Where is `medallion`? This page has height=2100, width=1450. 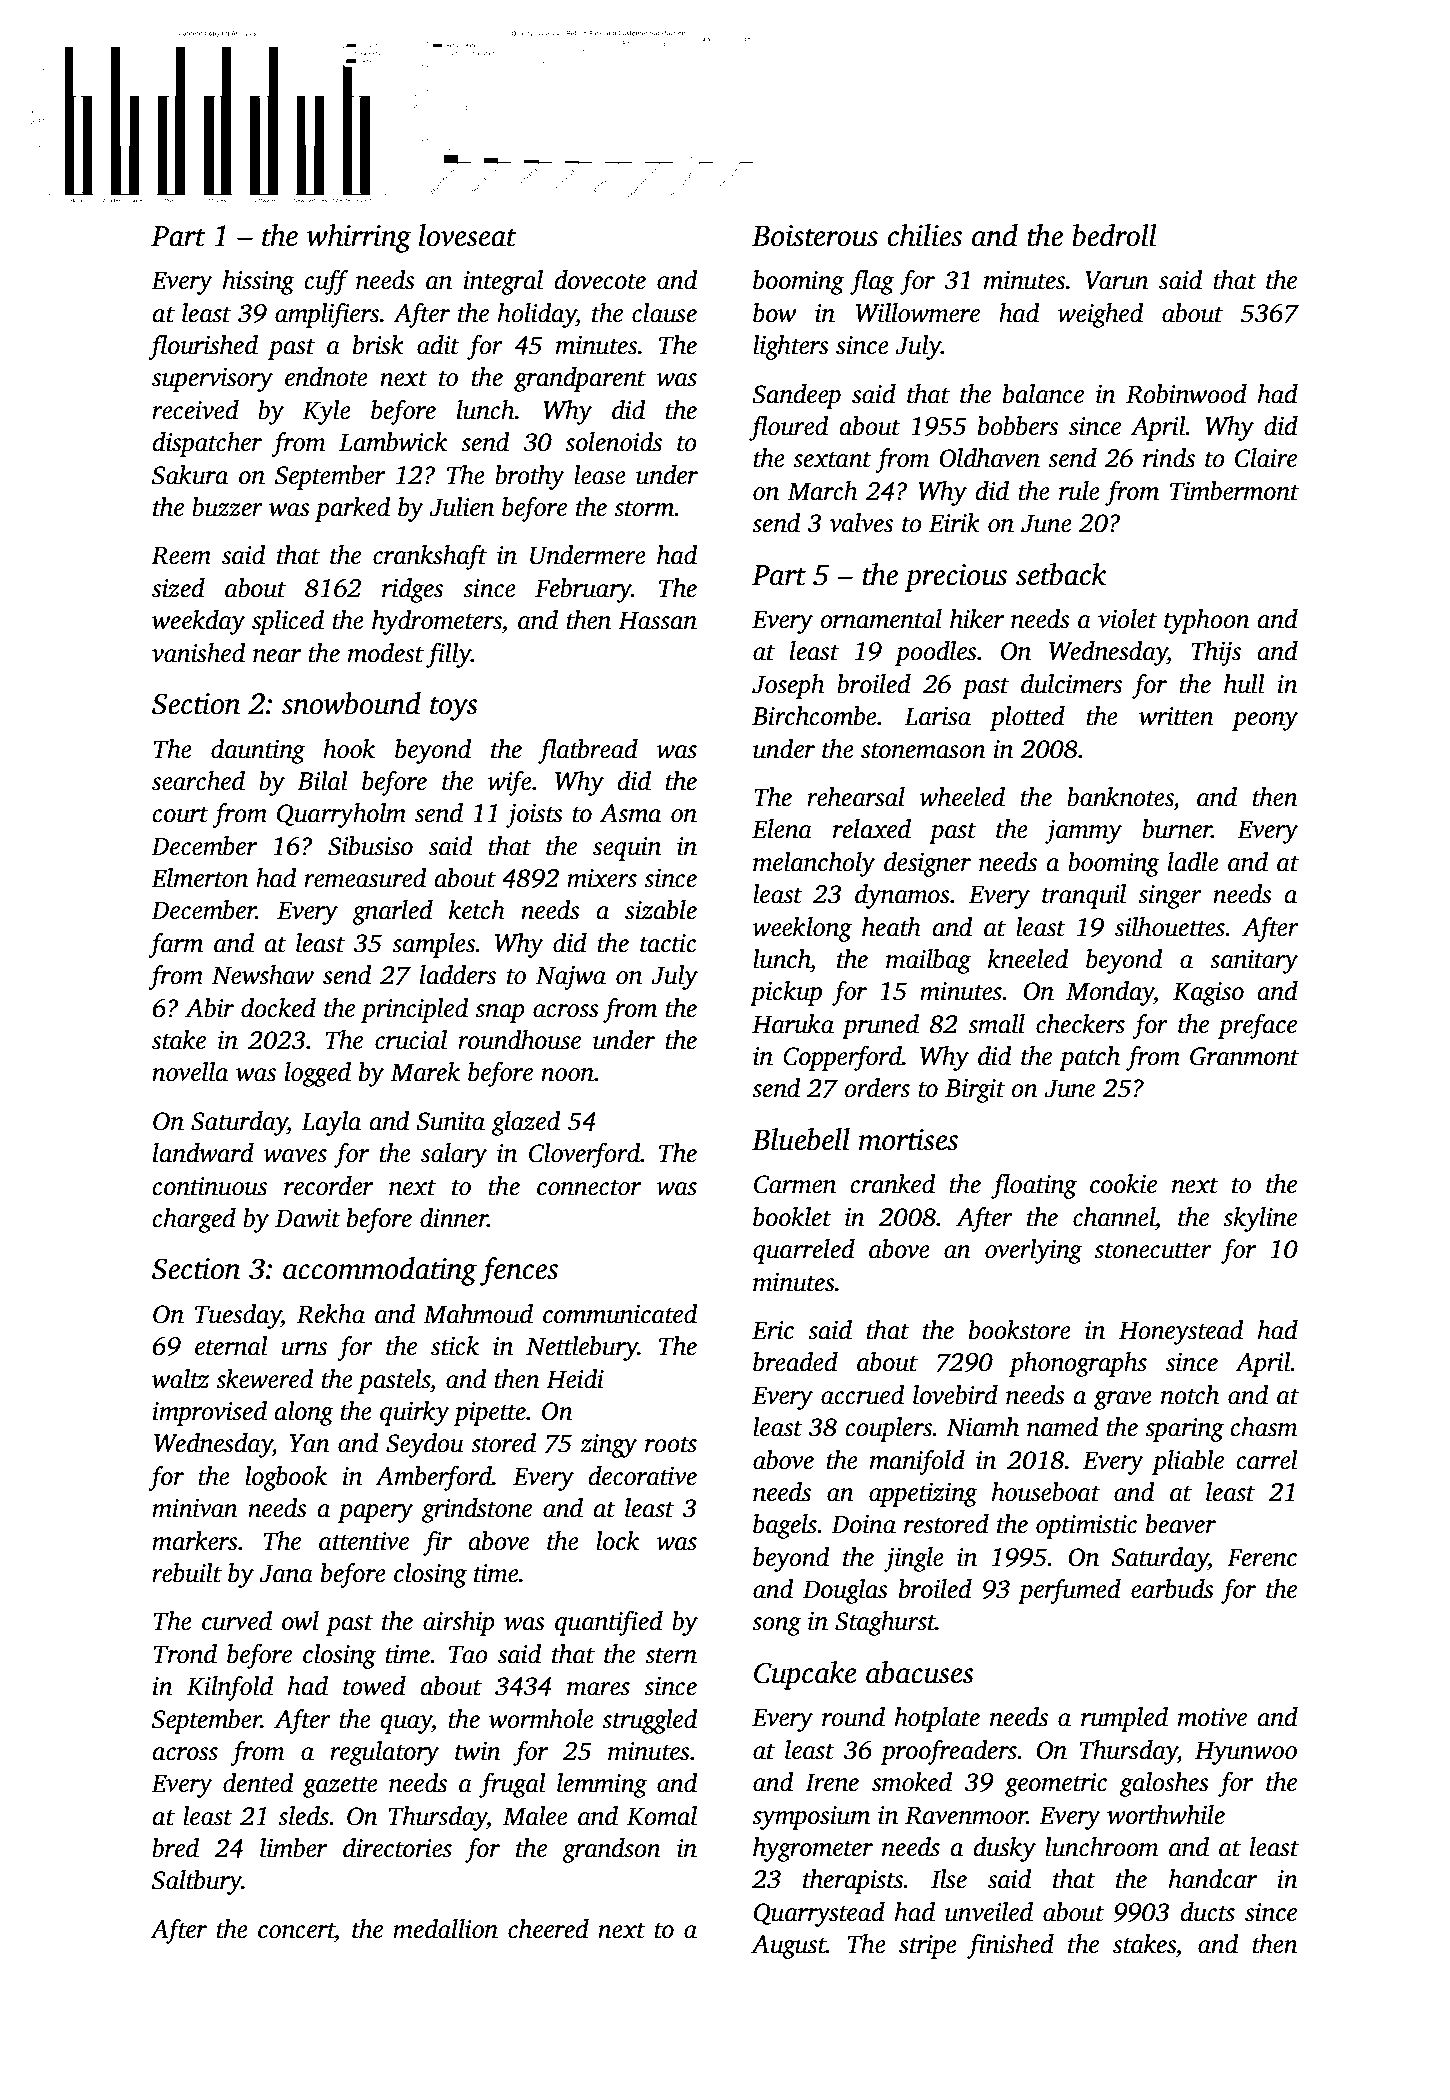 medallion is located at coordinates (445, 1929).
